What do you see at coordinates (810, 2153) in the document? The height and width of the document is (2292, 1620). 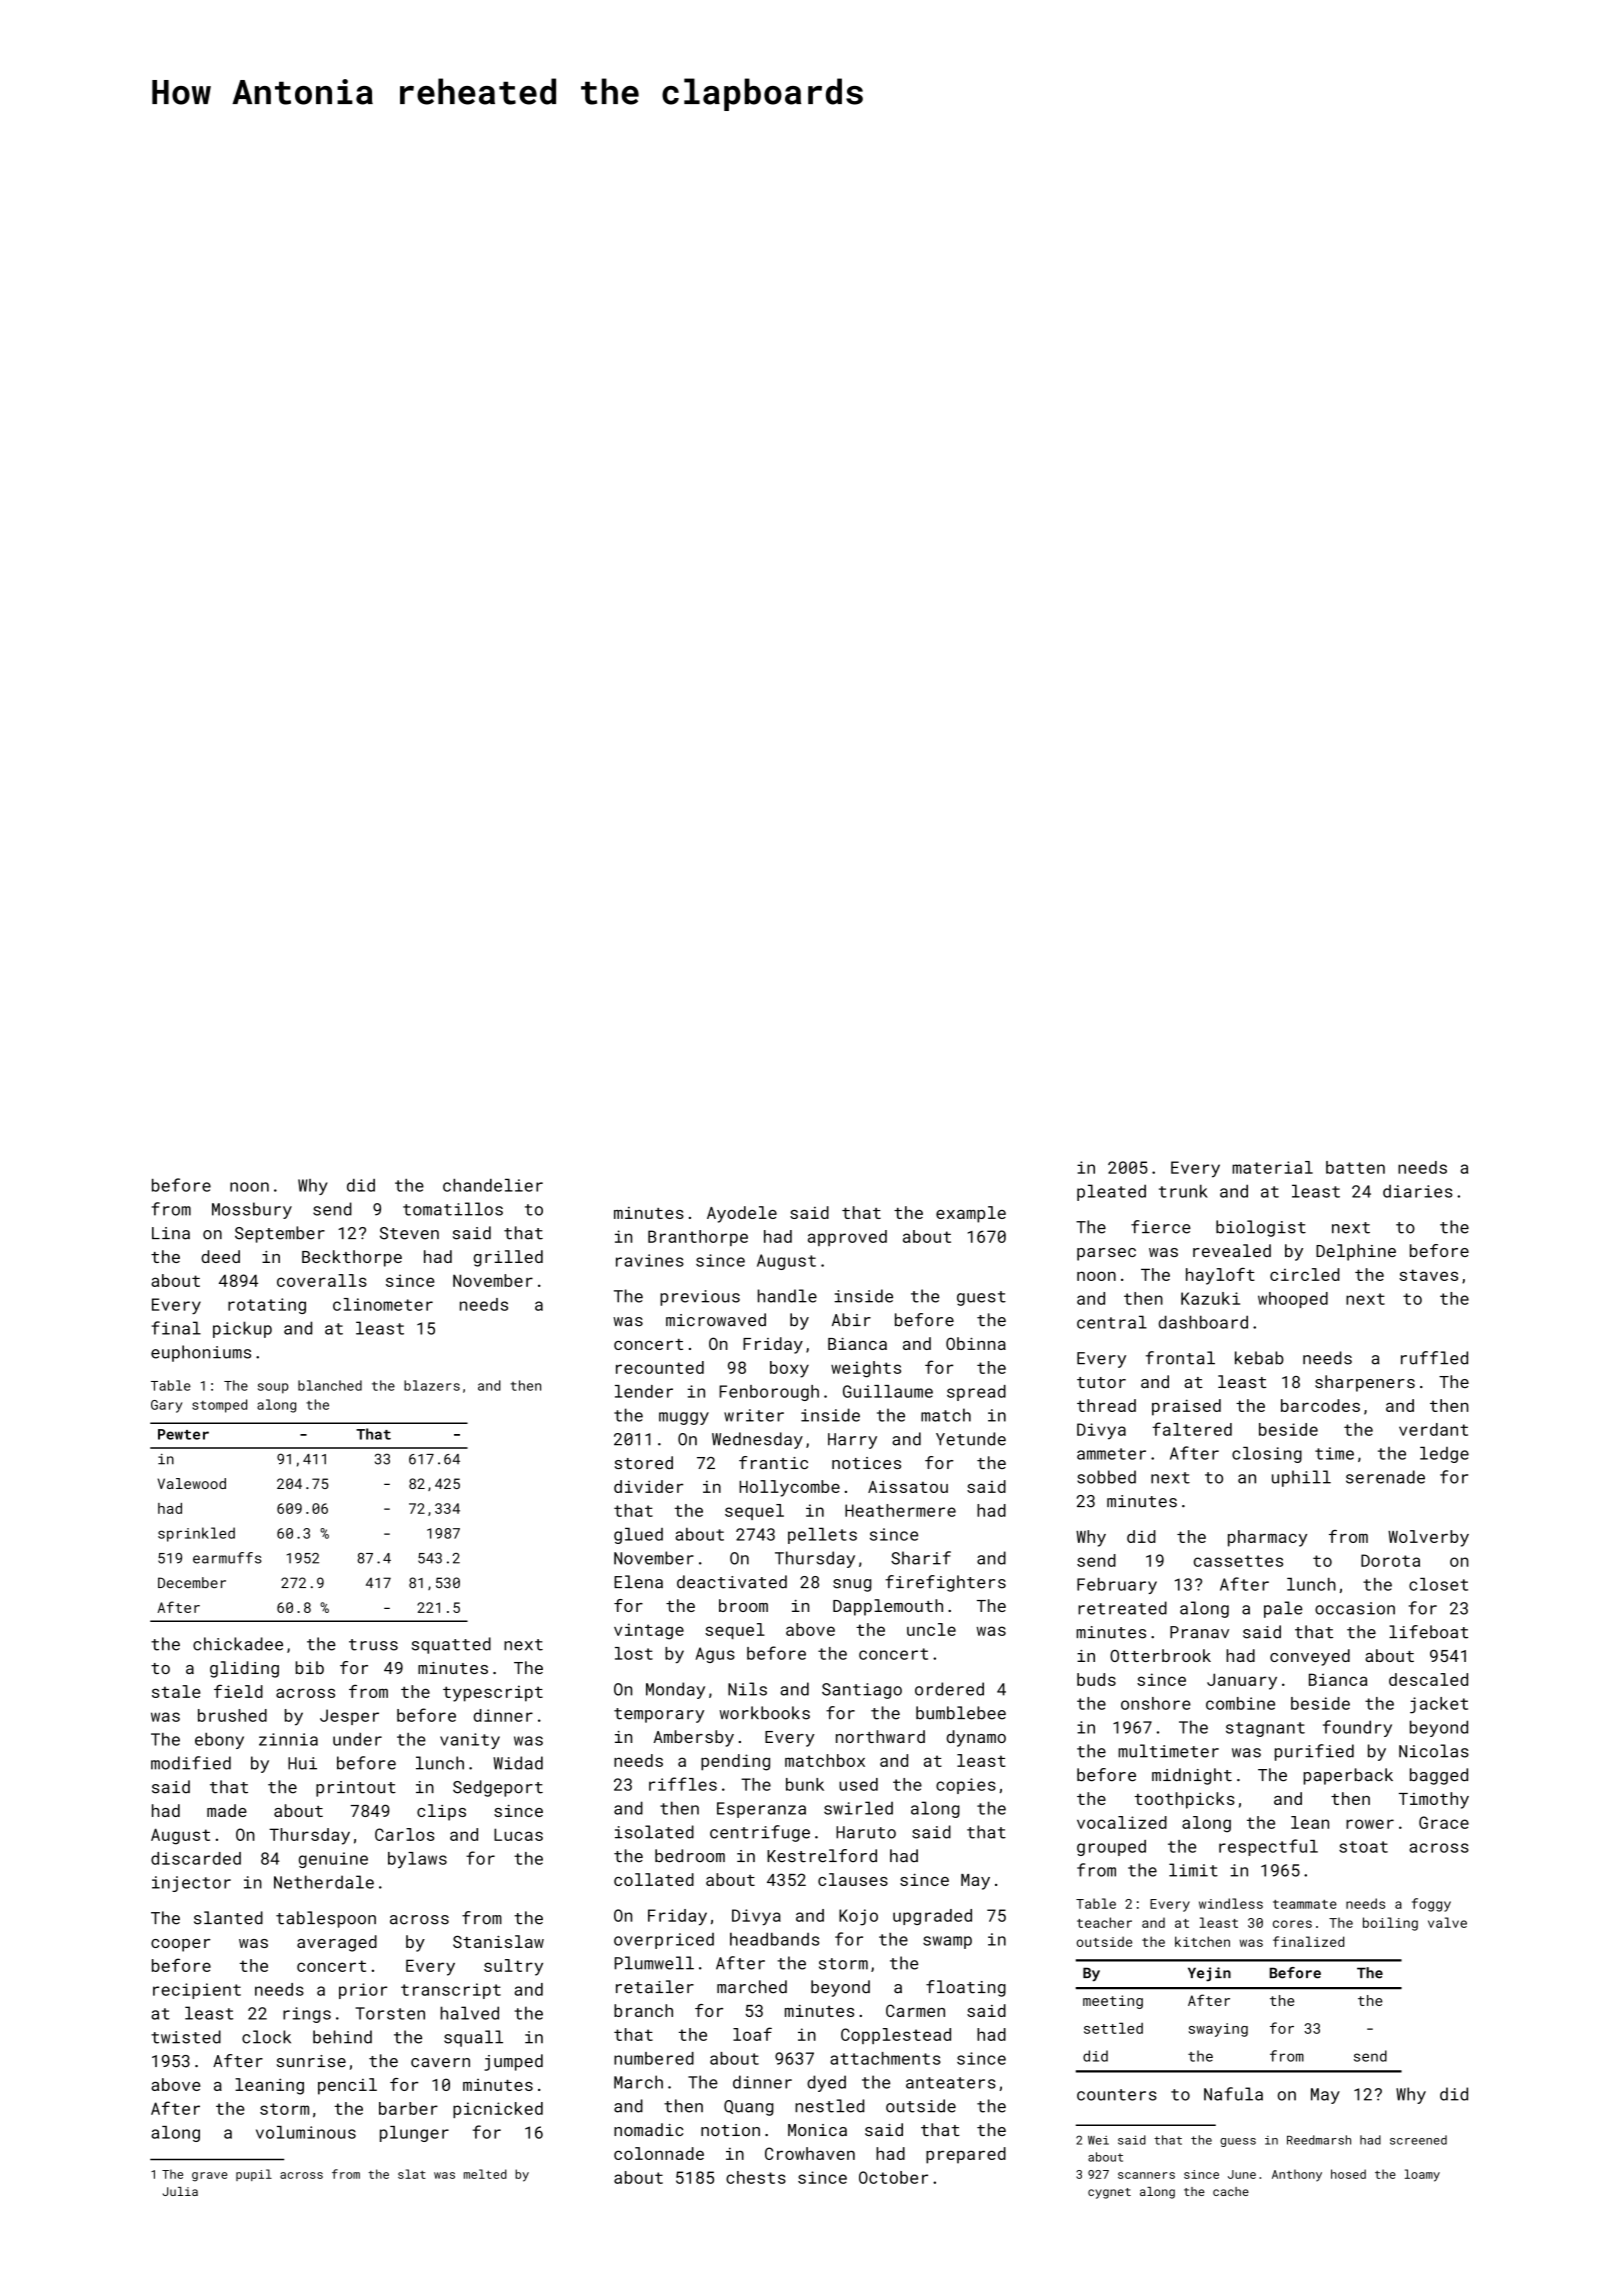 I see `Crowhaven` at bounding box center [810, 2153].
